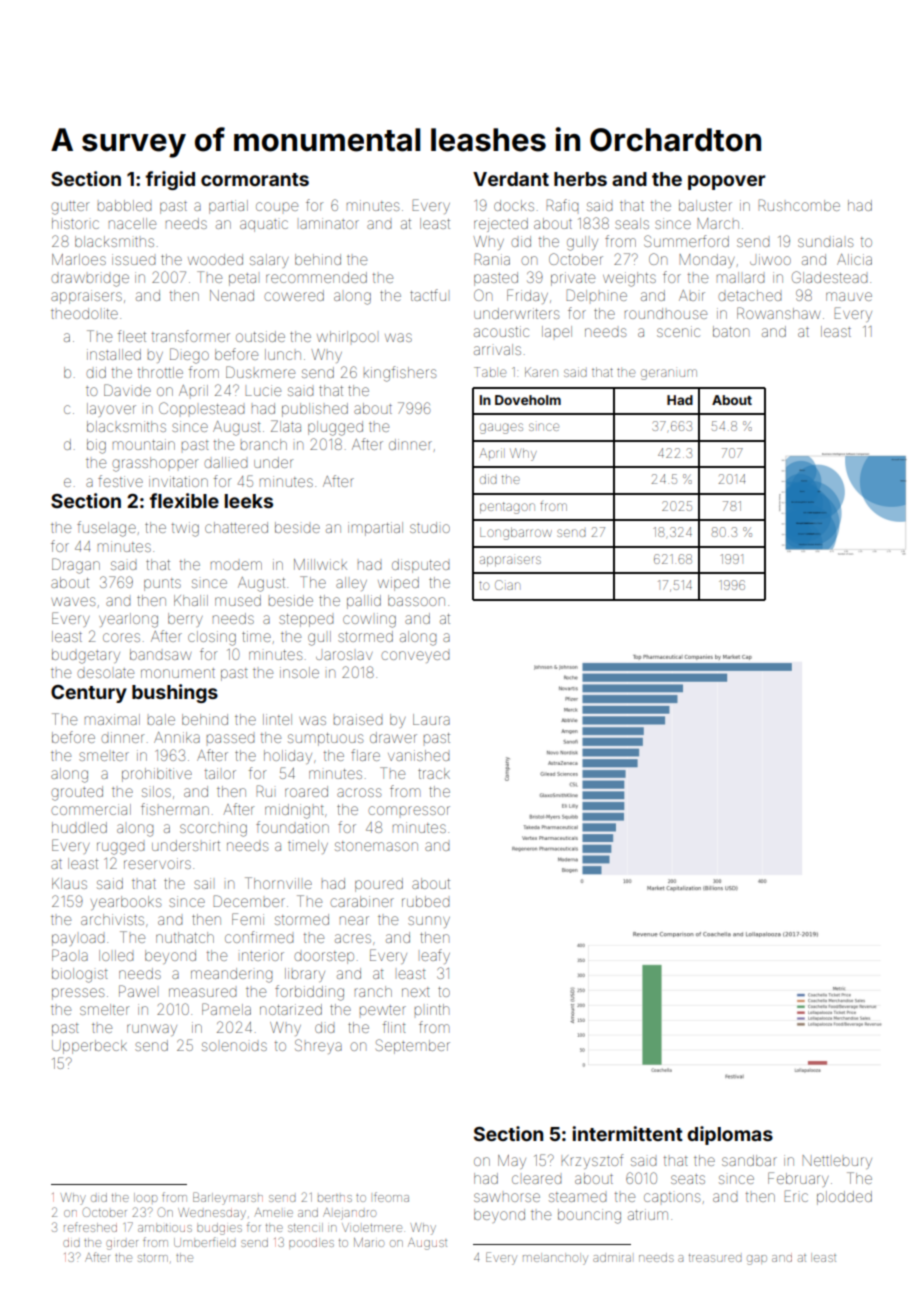 Image resolution: width=924 pixels, height=1308 pixels. Describe the element at coordinates (507, 585) in the screenshot. I see `Cian` at that location.
